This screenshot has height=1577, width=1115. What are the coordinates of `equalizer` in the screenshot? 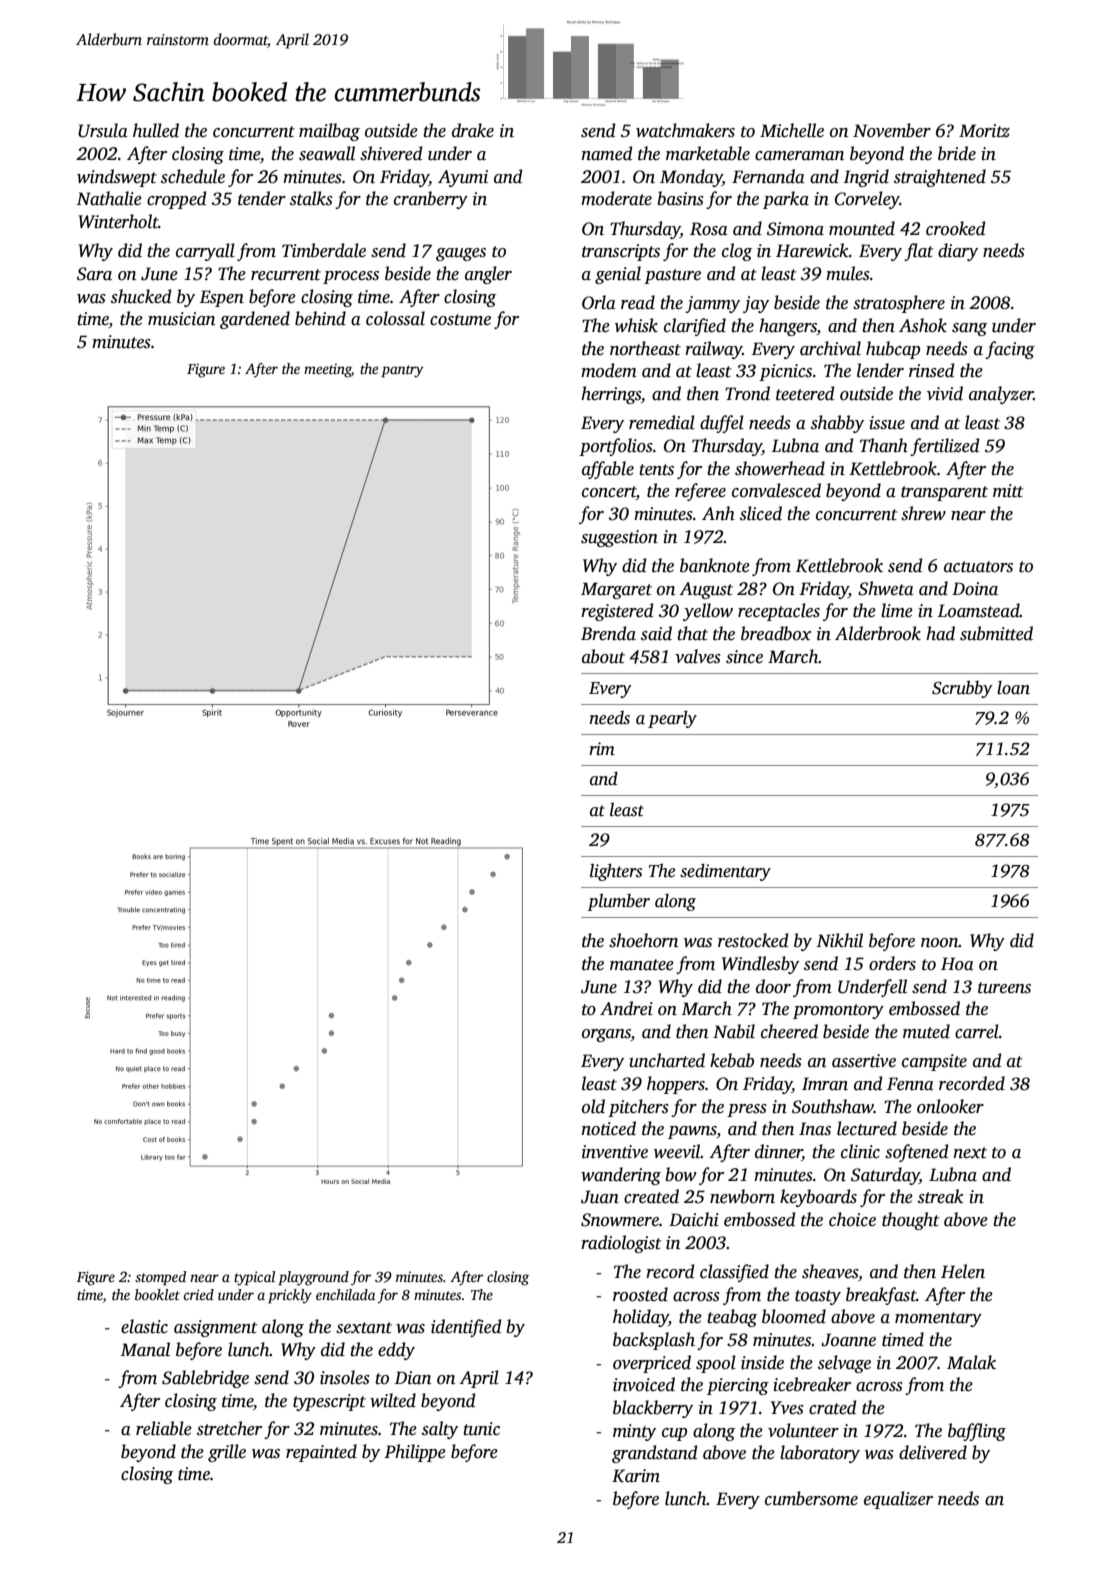 It's located at (898, 1500).
